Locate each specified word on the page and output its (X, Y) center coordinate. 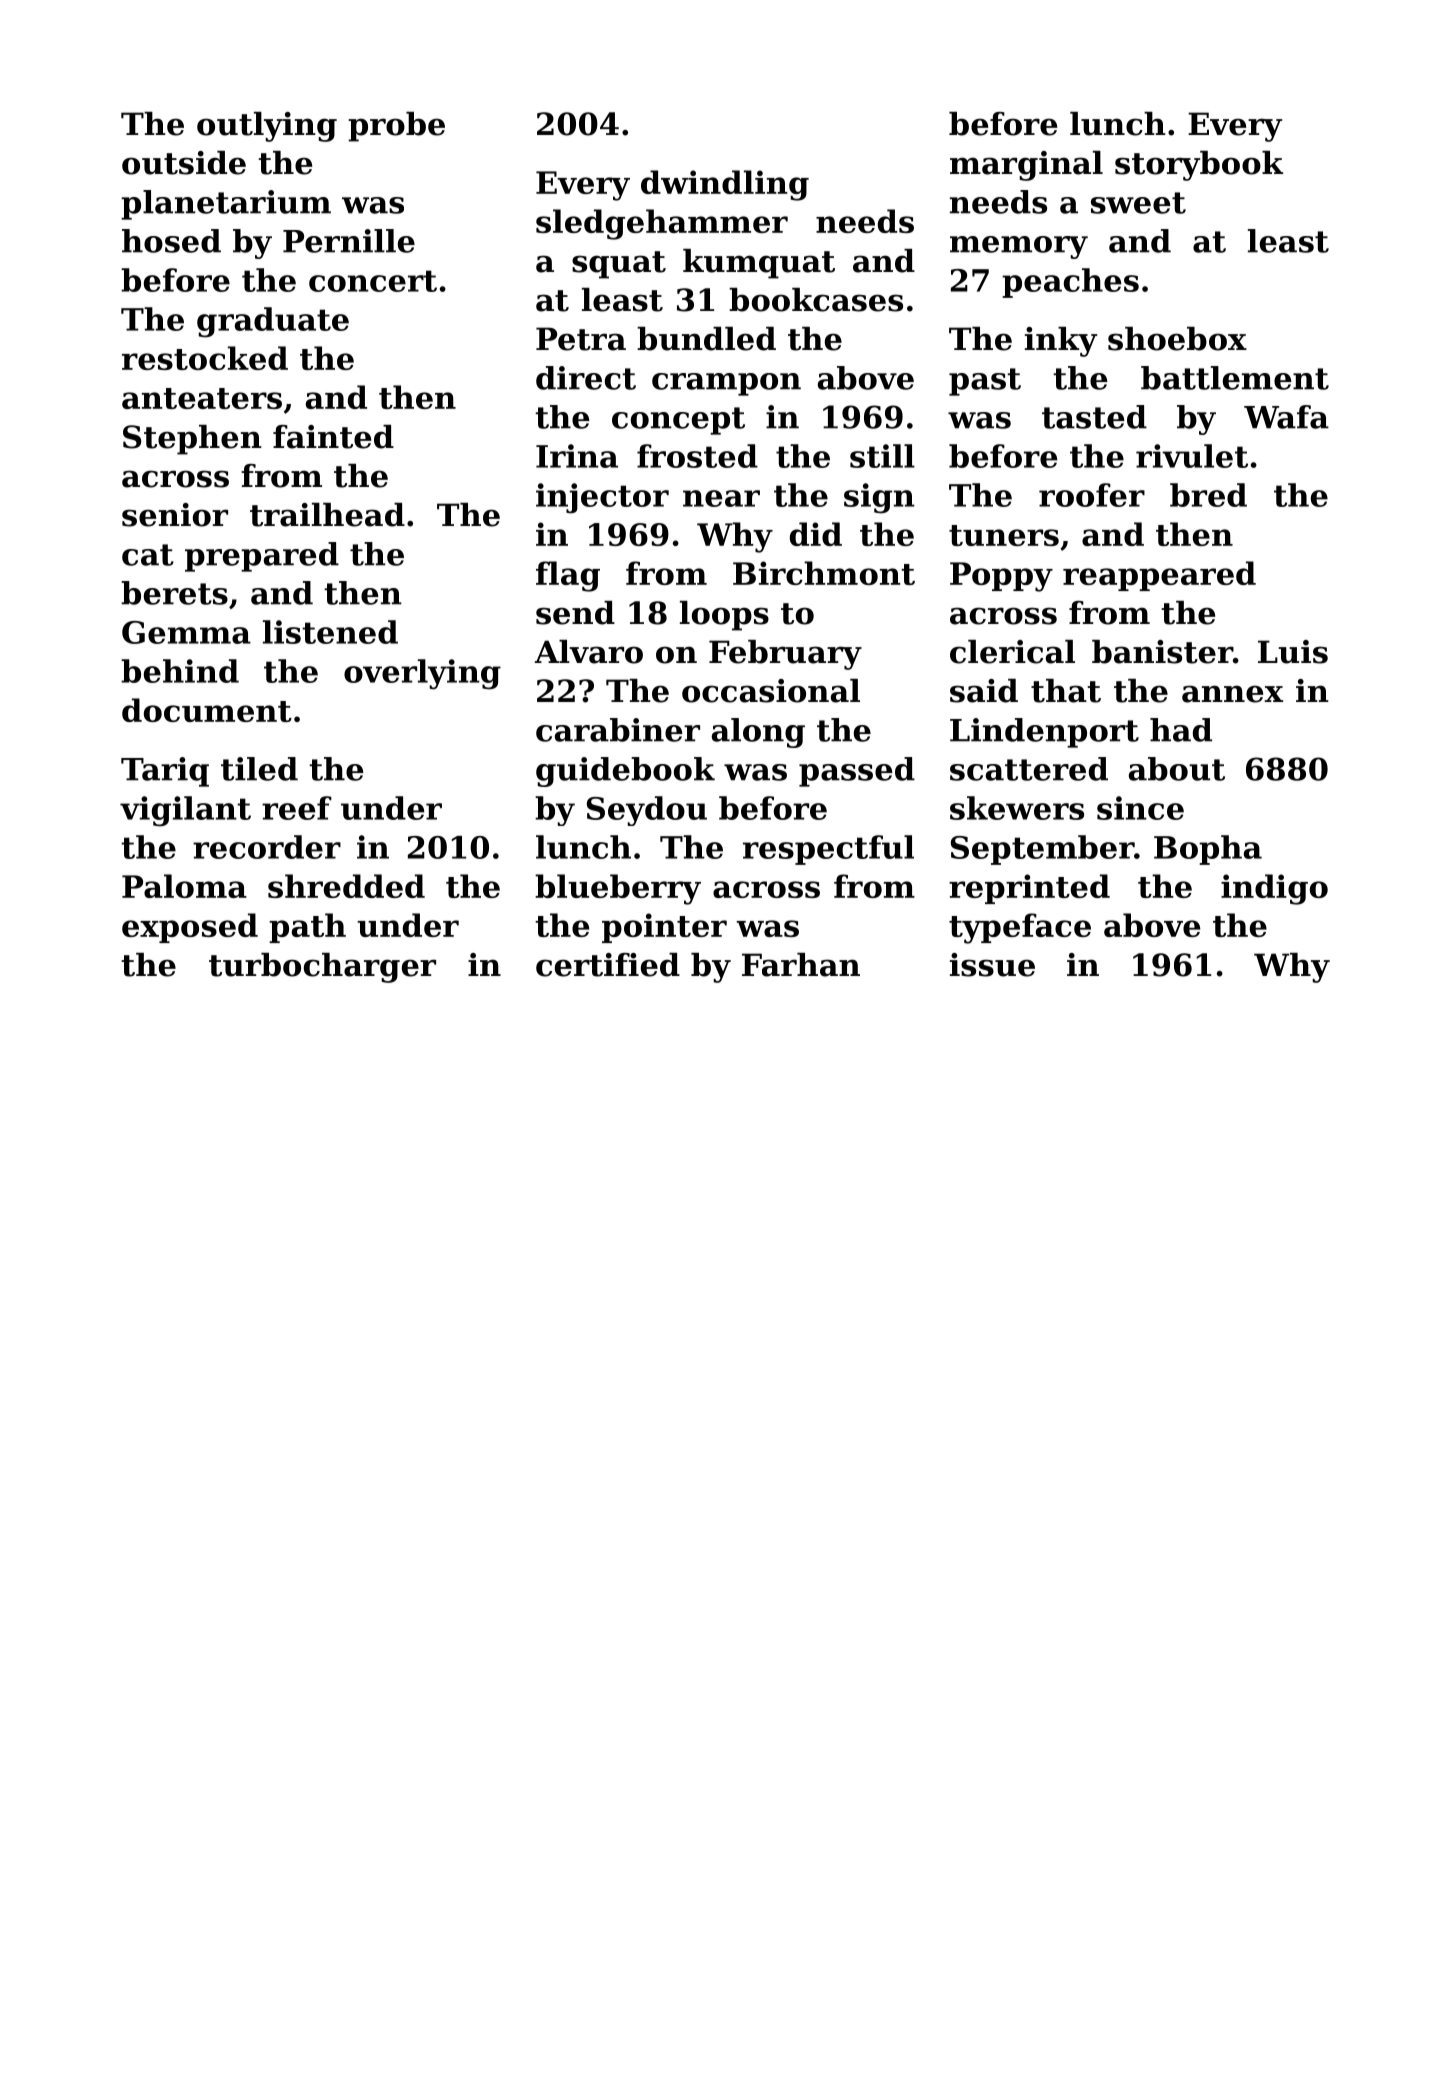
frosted (697, 456)
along (758, 733)
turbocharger (322, 968)
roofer (1092, 495)
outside (184, 163)
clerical (1012, 652)
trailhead (327, 515)
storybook (1199, 166)
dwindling (725, 185)
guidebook (625, 772)
